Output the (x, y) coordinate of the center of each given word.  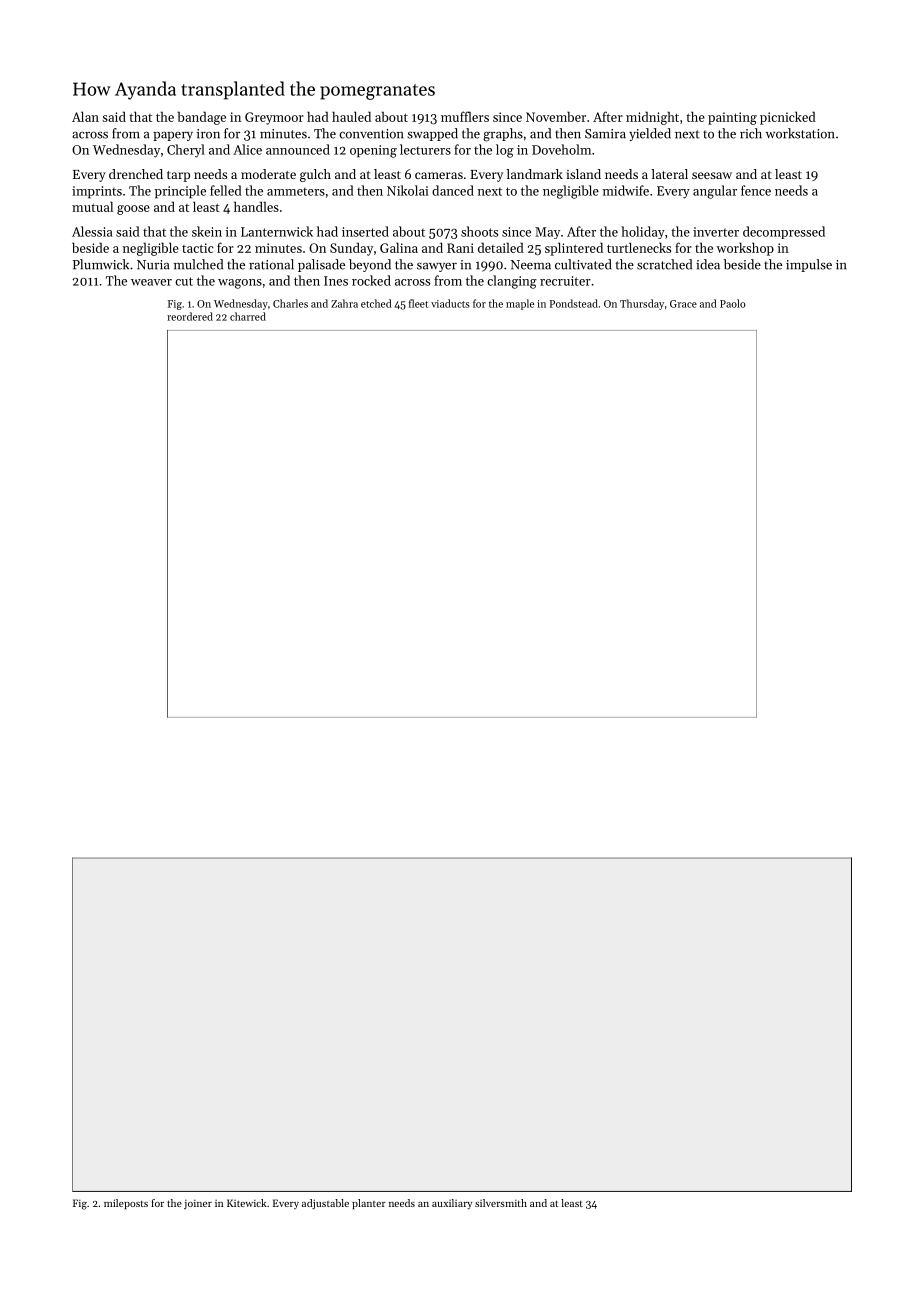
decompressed (784, 232)
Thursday (642, 304)
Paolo (732, 303)
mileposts (126, 1204)
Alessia (92, 231)
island (583, 174)
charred (248, 316)
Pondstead (574, 303)
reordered (190, 316)
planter (369, 1204)
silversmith (501, 1203)
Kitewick (247, 1203)
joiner (198, 1204)
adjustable (325, 1204)
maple (520, 304)
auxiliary (452, 1204)
